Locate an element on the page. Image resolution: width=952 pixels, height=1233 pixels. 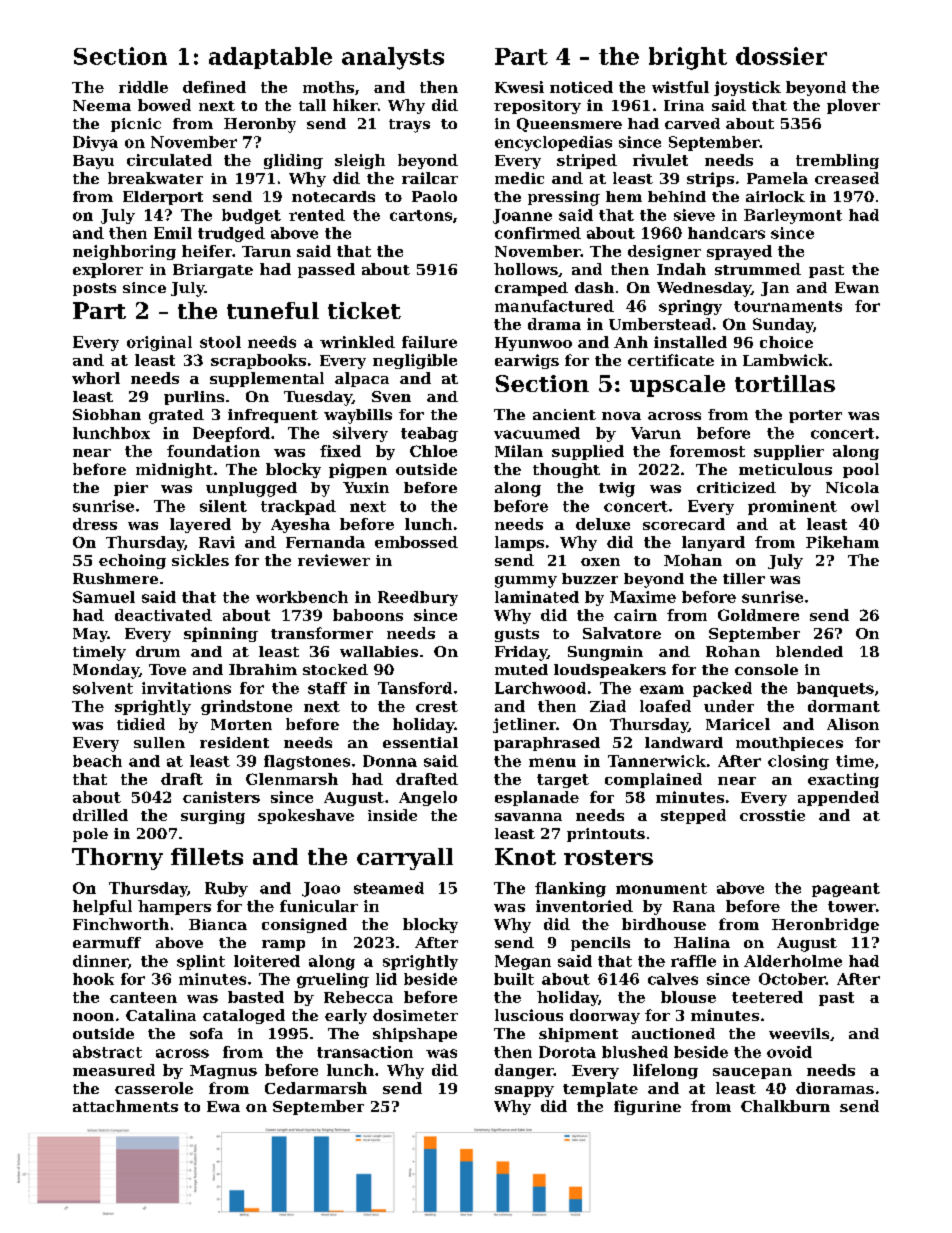
scorecard is located at coordinates (684, 524).
